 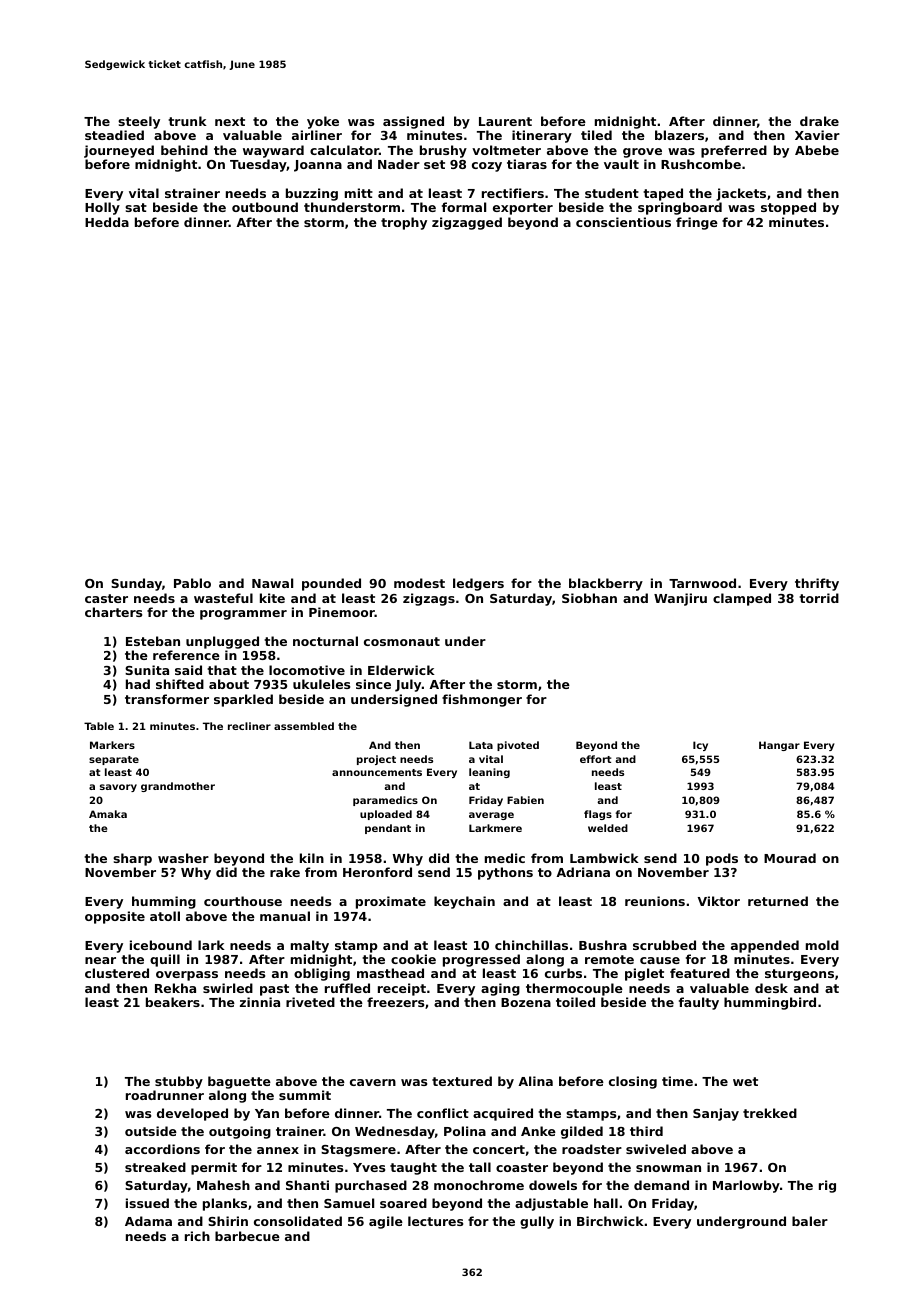 I want to click on time, so click(x=677, y=1081).
